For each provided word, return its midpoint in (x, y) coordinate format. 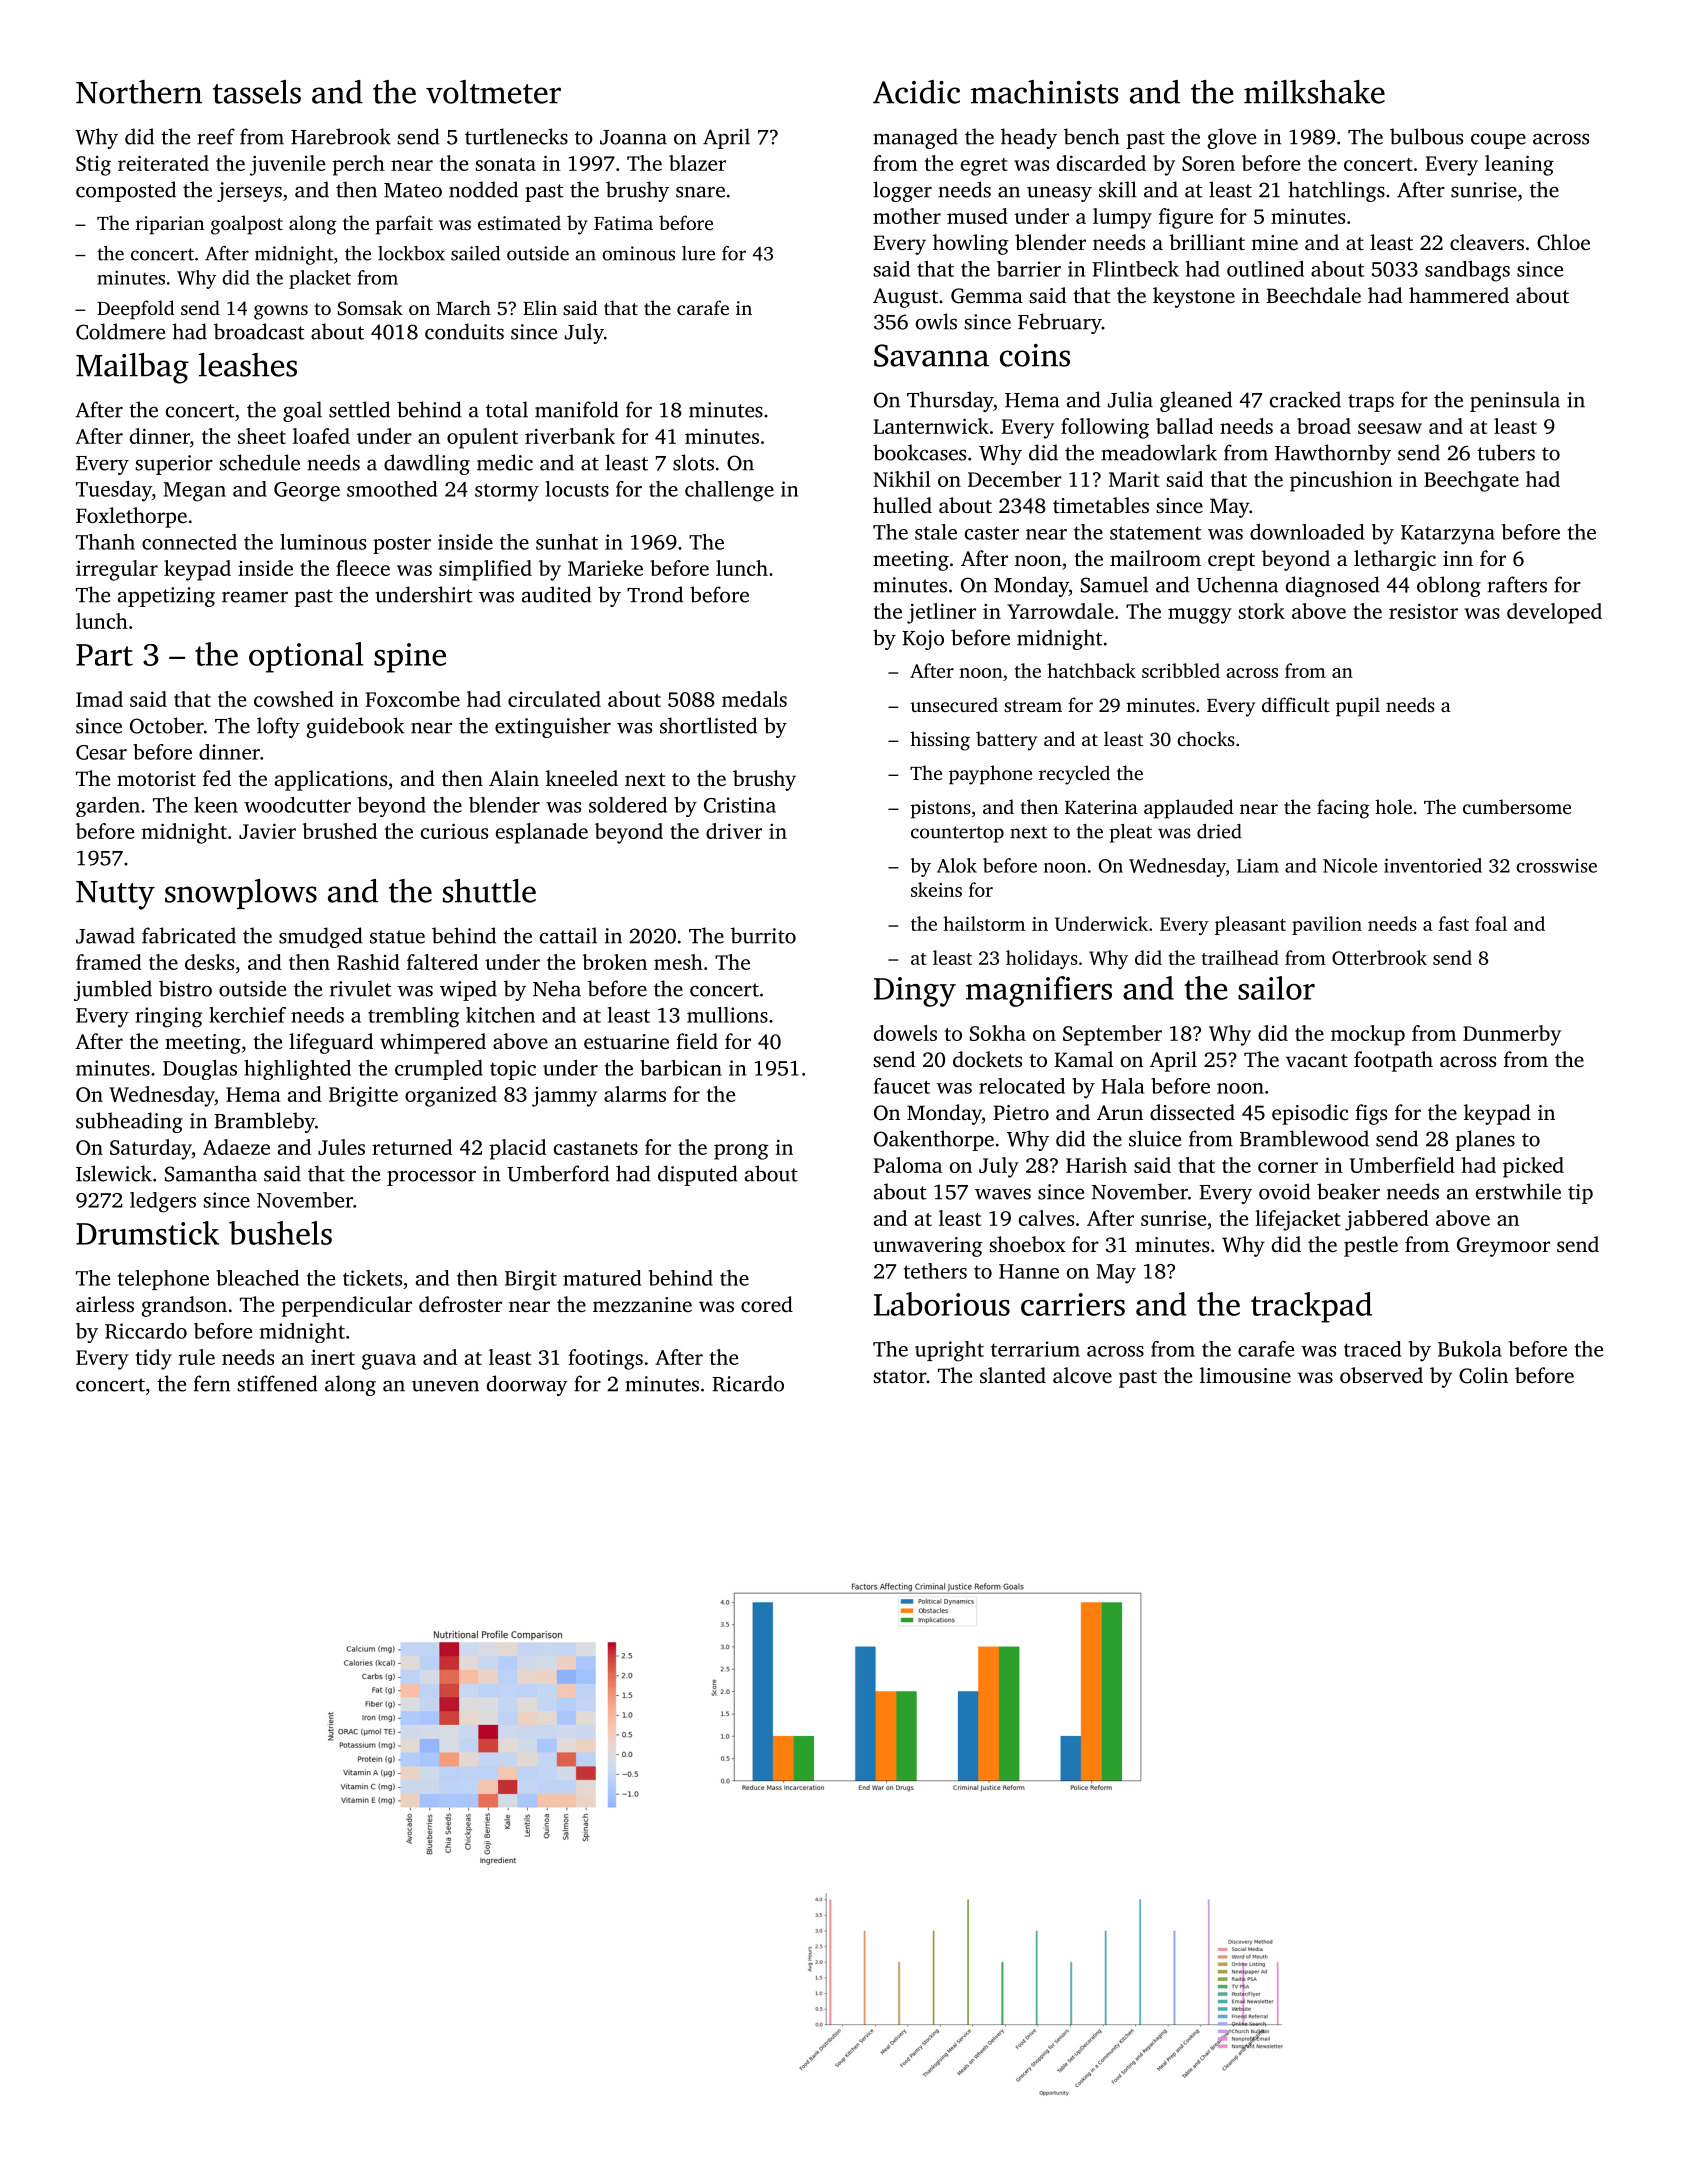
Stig (93, 166)
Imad (99, 699)
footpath (1393, 1061)
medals (754, 699)
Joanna (633, 137)
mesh (678, 962)
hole (1393, 806)
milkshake (1314, 92)
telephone (163, 1280)
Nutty (115, 895)
